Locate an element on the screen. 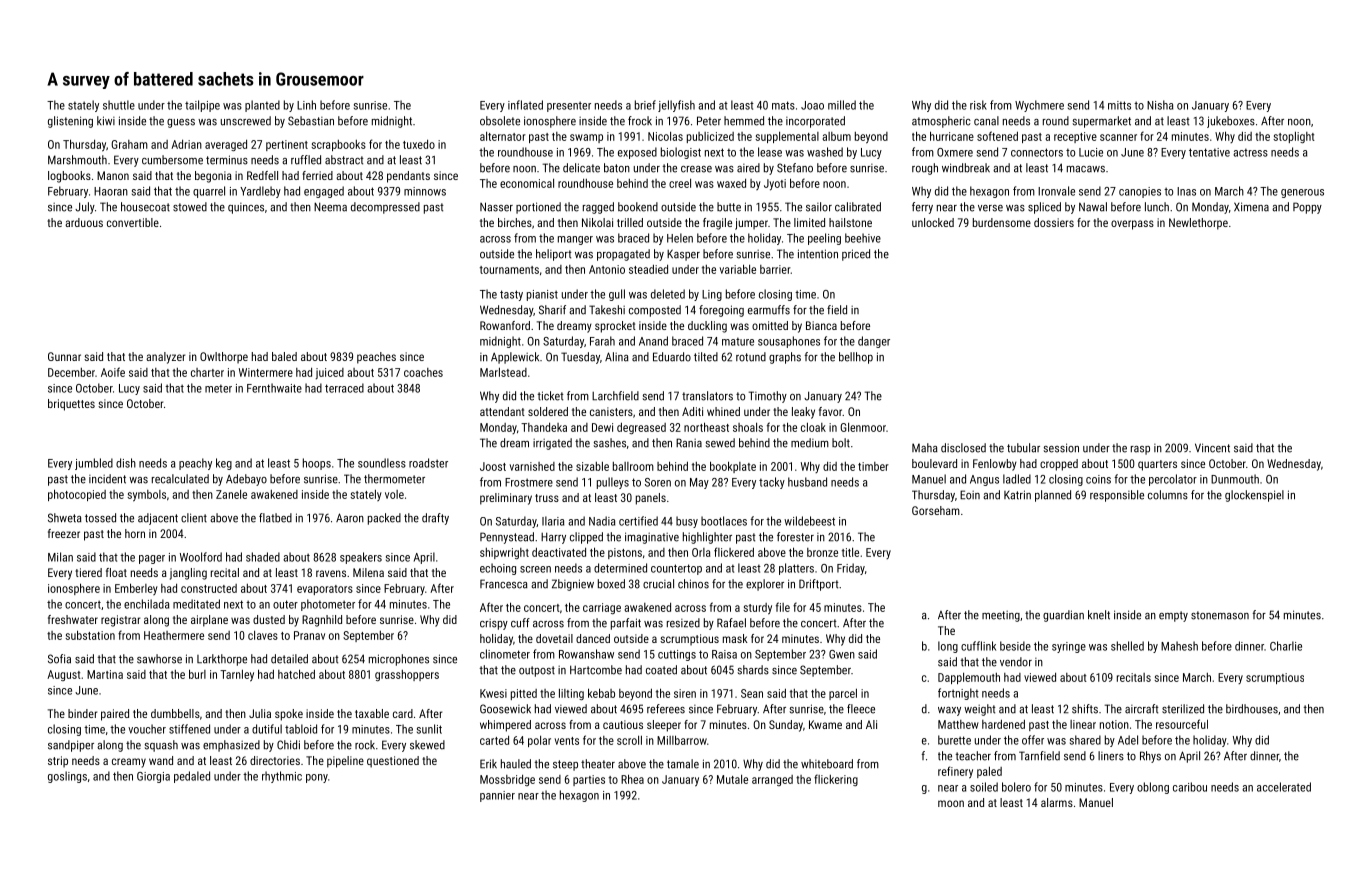  highlighter is located at coordinates (707, 538).
